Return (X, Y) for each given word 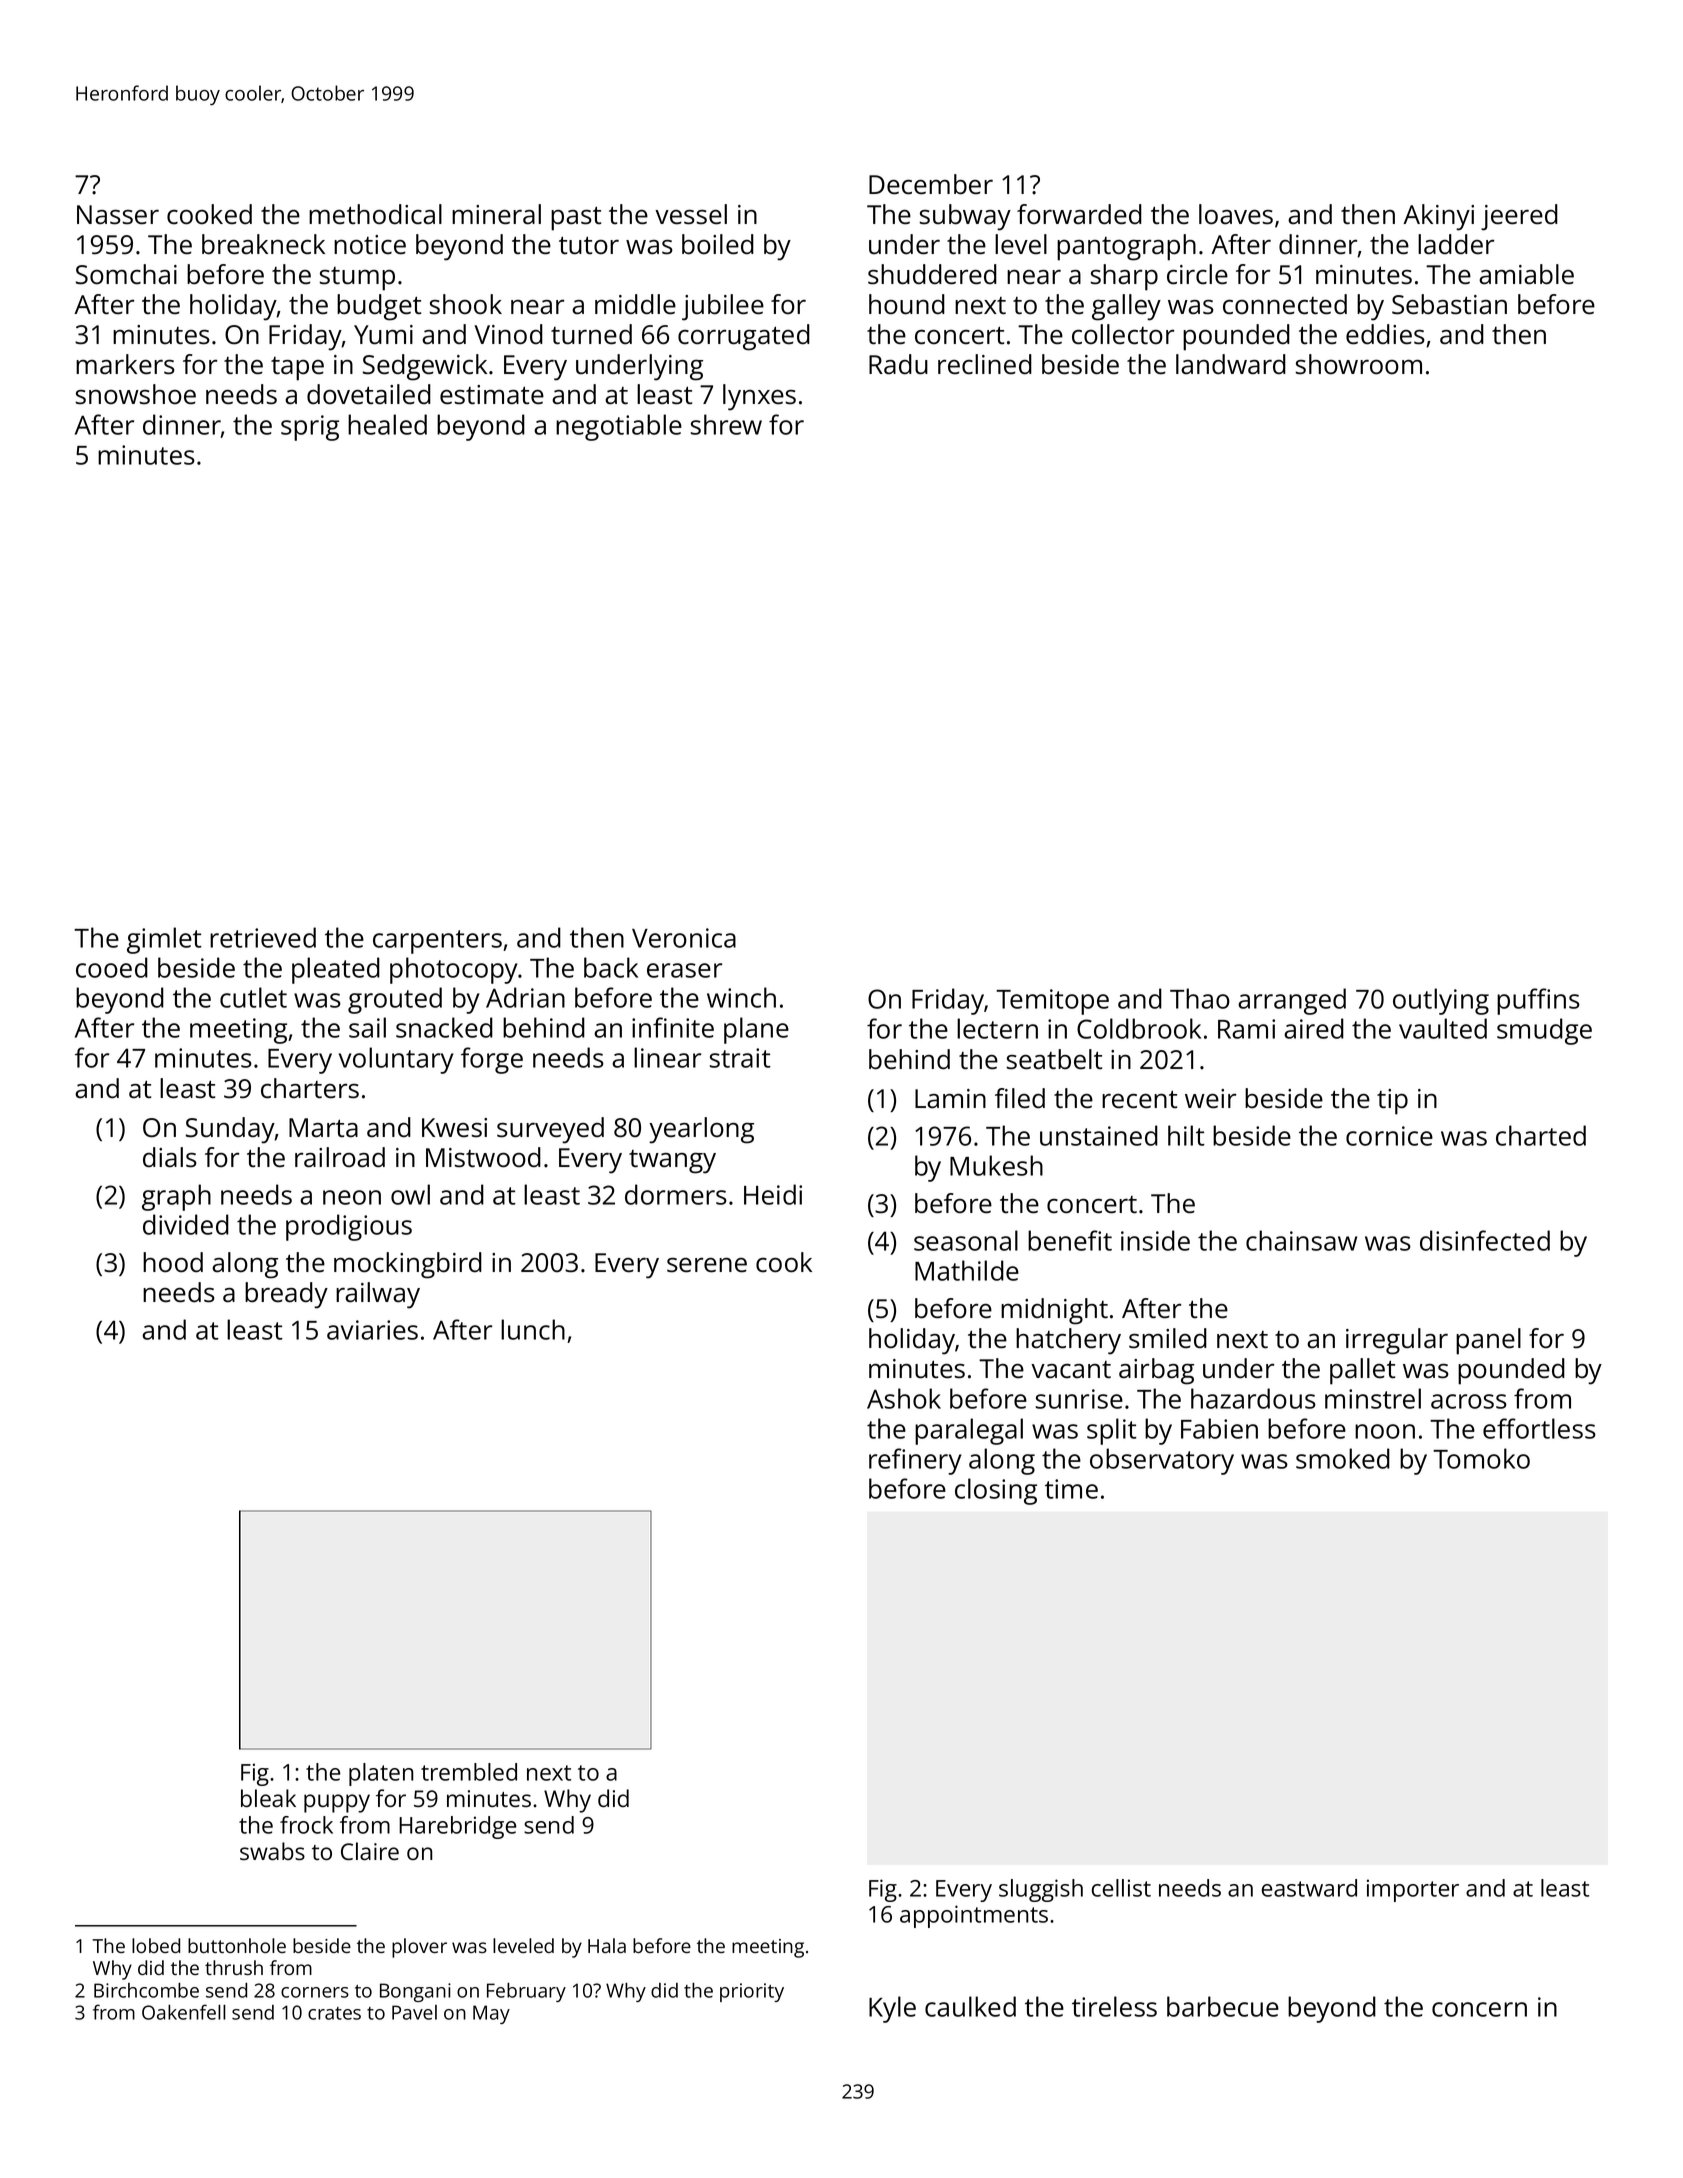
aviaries (372, 1330)
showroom (1358, 364)
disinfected (1485, 1240)
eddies (1385, 334)
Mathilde (967, 1270)
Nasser (118, 215)
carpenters (437, 942)
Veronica (684, 938)
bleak (268, 1798)
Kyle (892, 2009)
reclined (985, 364)
